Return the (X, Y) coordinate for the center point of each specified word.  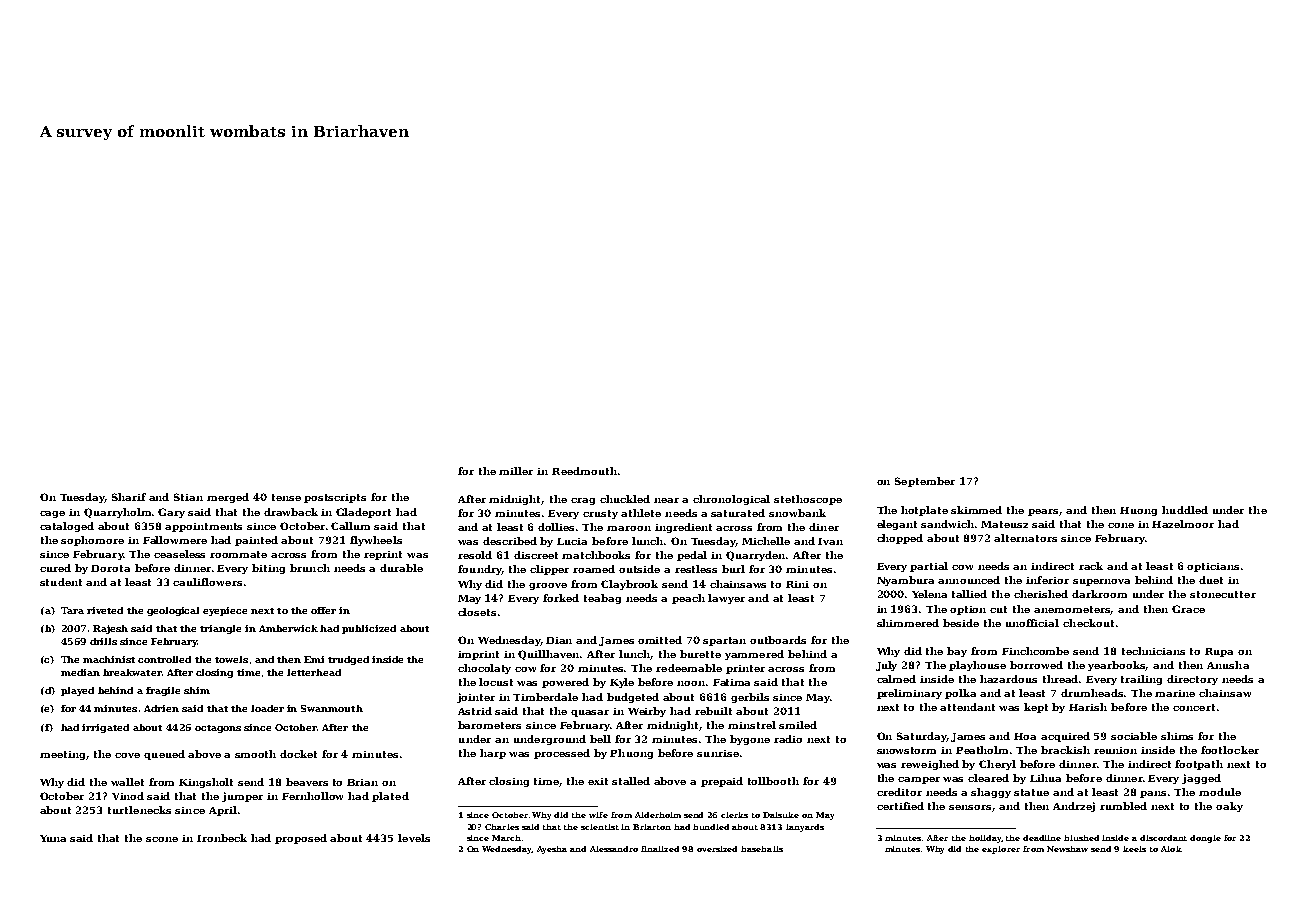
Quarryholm (118, 513)
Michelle (766, 541)
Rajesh (110, 629)
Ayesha (552, 850)
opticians (1213, 567)
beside (961, 623)
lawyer (726, 599)
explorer (1001, 850)
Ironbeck (222, 838)
